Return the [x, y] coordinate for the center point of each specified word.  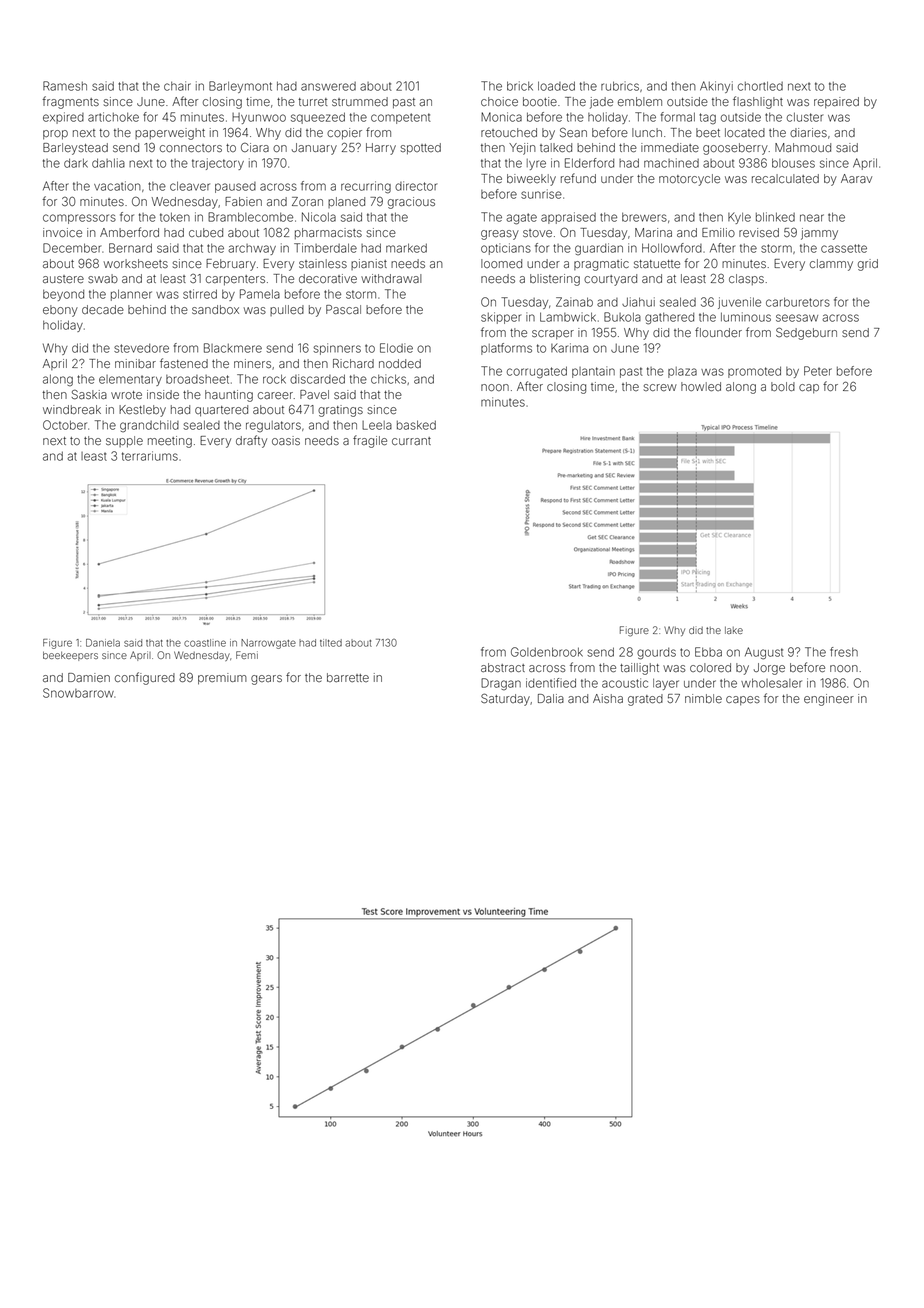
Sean [573, 132]
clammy [831, 265]
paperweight [170, 134]
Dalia [551, 698]
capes [743, 701]
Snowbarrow [78, 693]
